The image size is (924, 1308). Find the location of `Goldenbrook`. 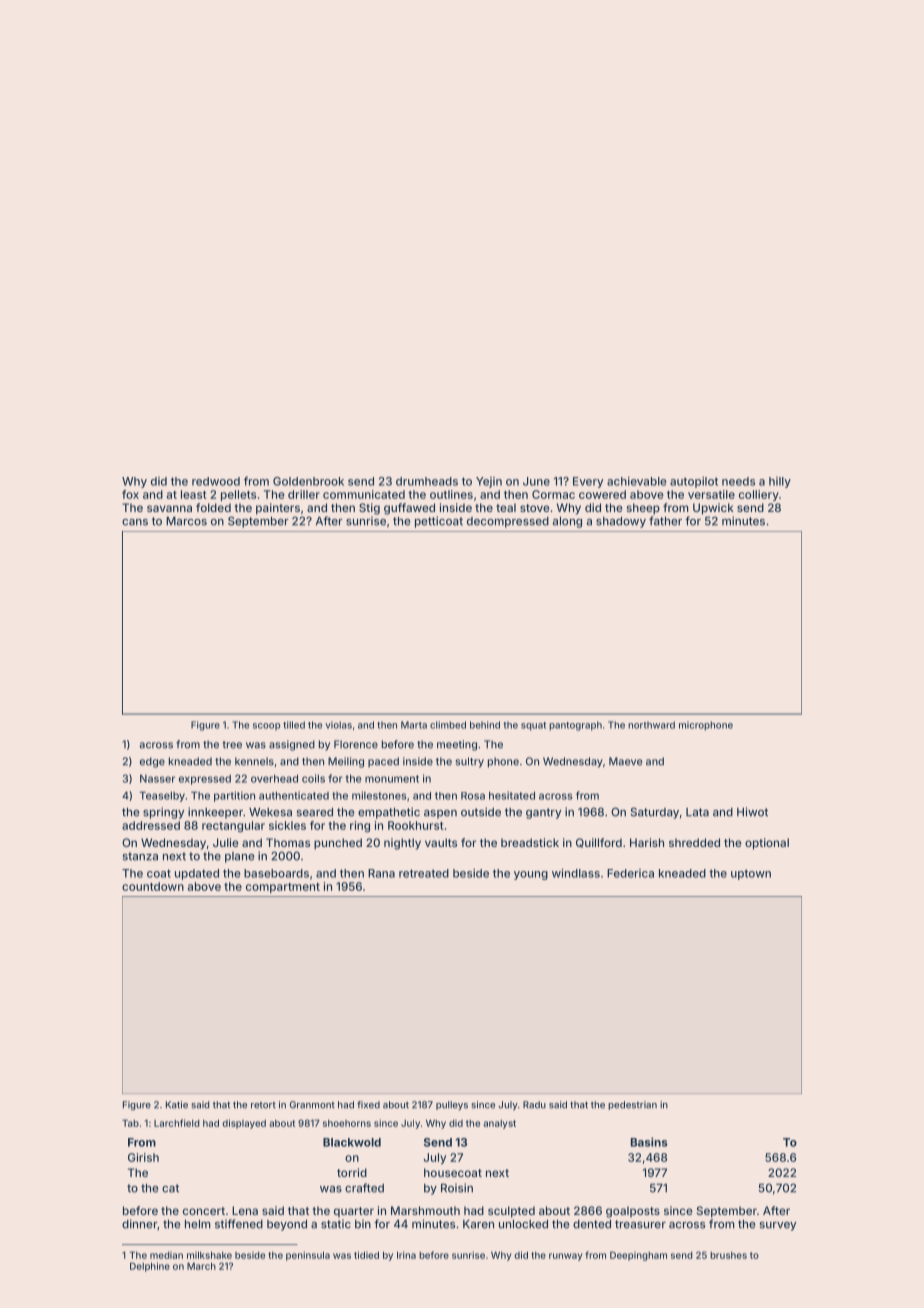

Goldenbrook is located at coordinates (308, 481).
